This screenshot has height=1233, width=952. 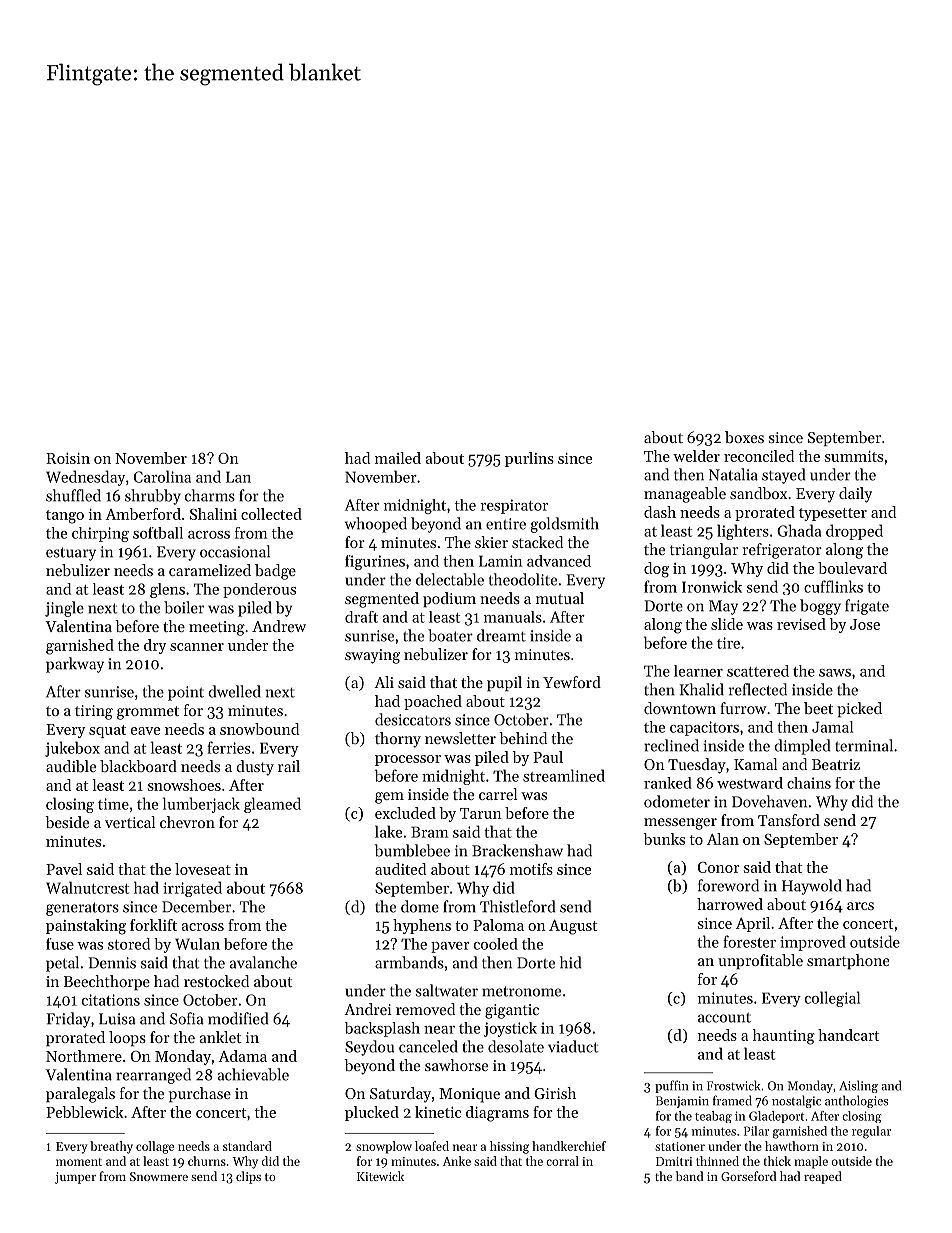 What do you see at coordinates (529, 459) in the screenshot?
I see `purlins` at bounding box center [529, 459].
